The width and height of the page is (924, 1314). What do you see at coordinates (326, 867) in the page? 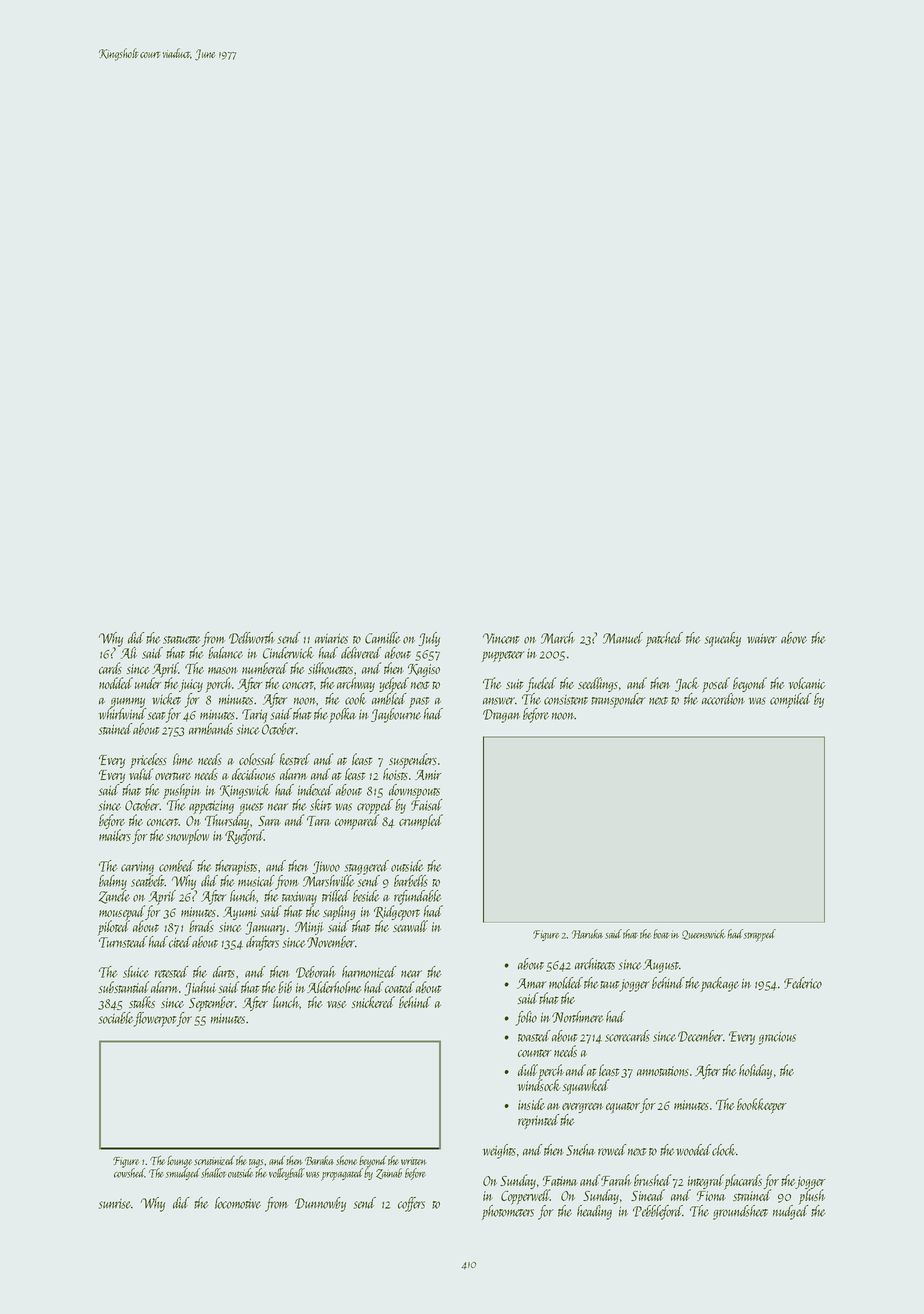
I see `Jiwoo` at bounding box center [326, 867].
